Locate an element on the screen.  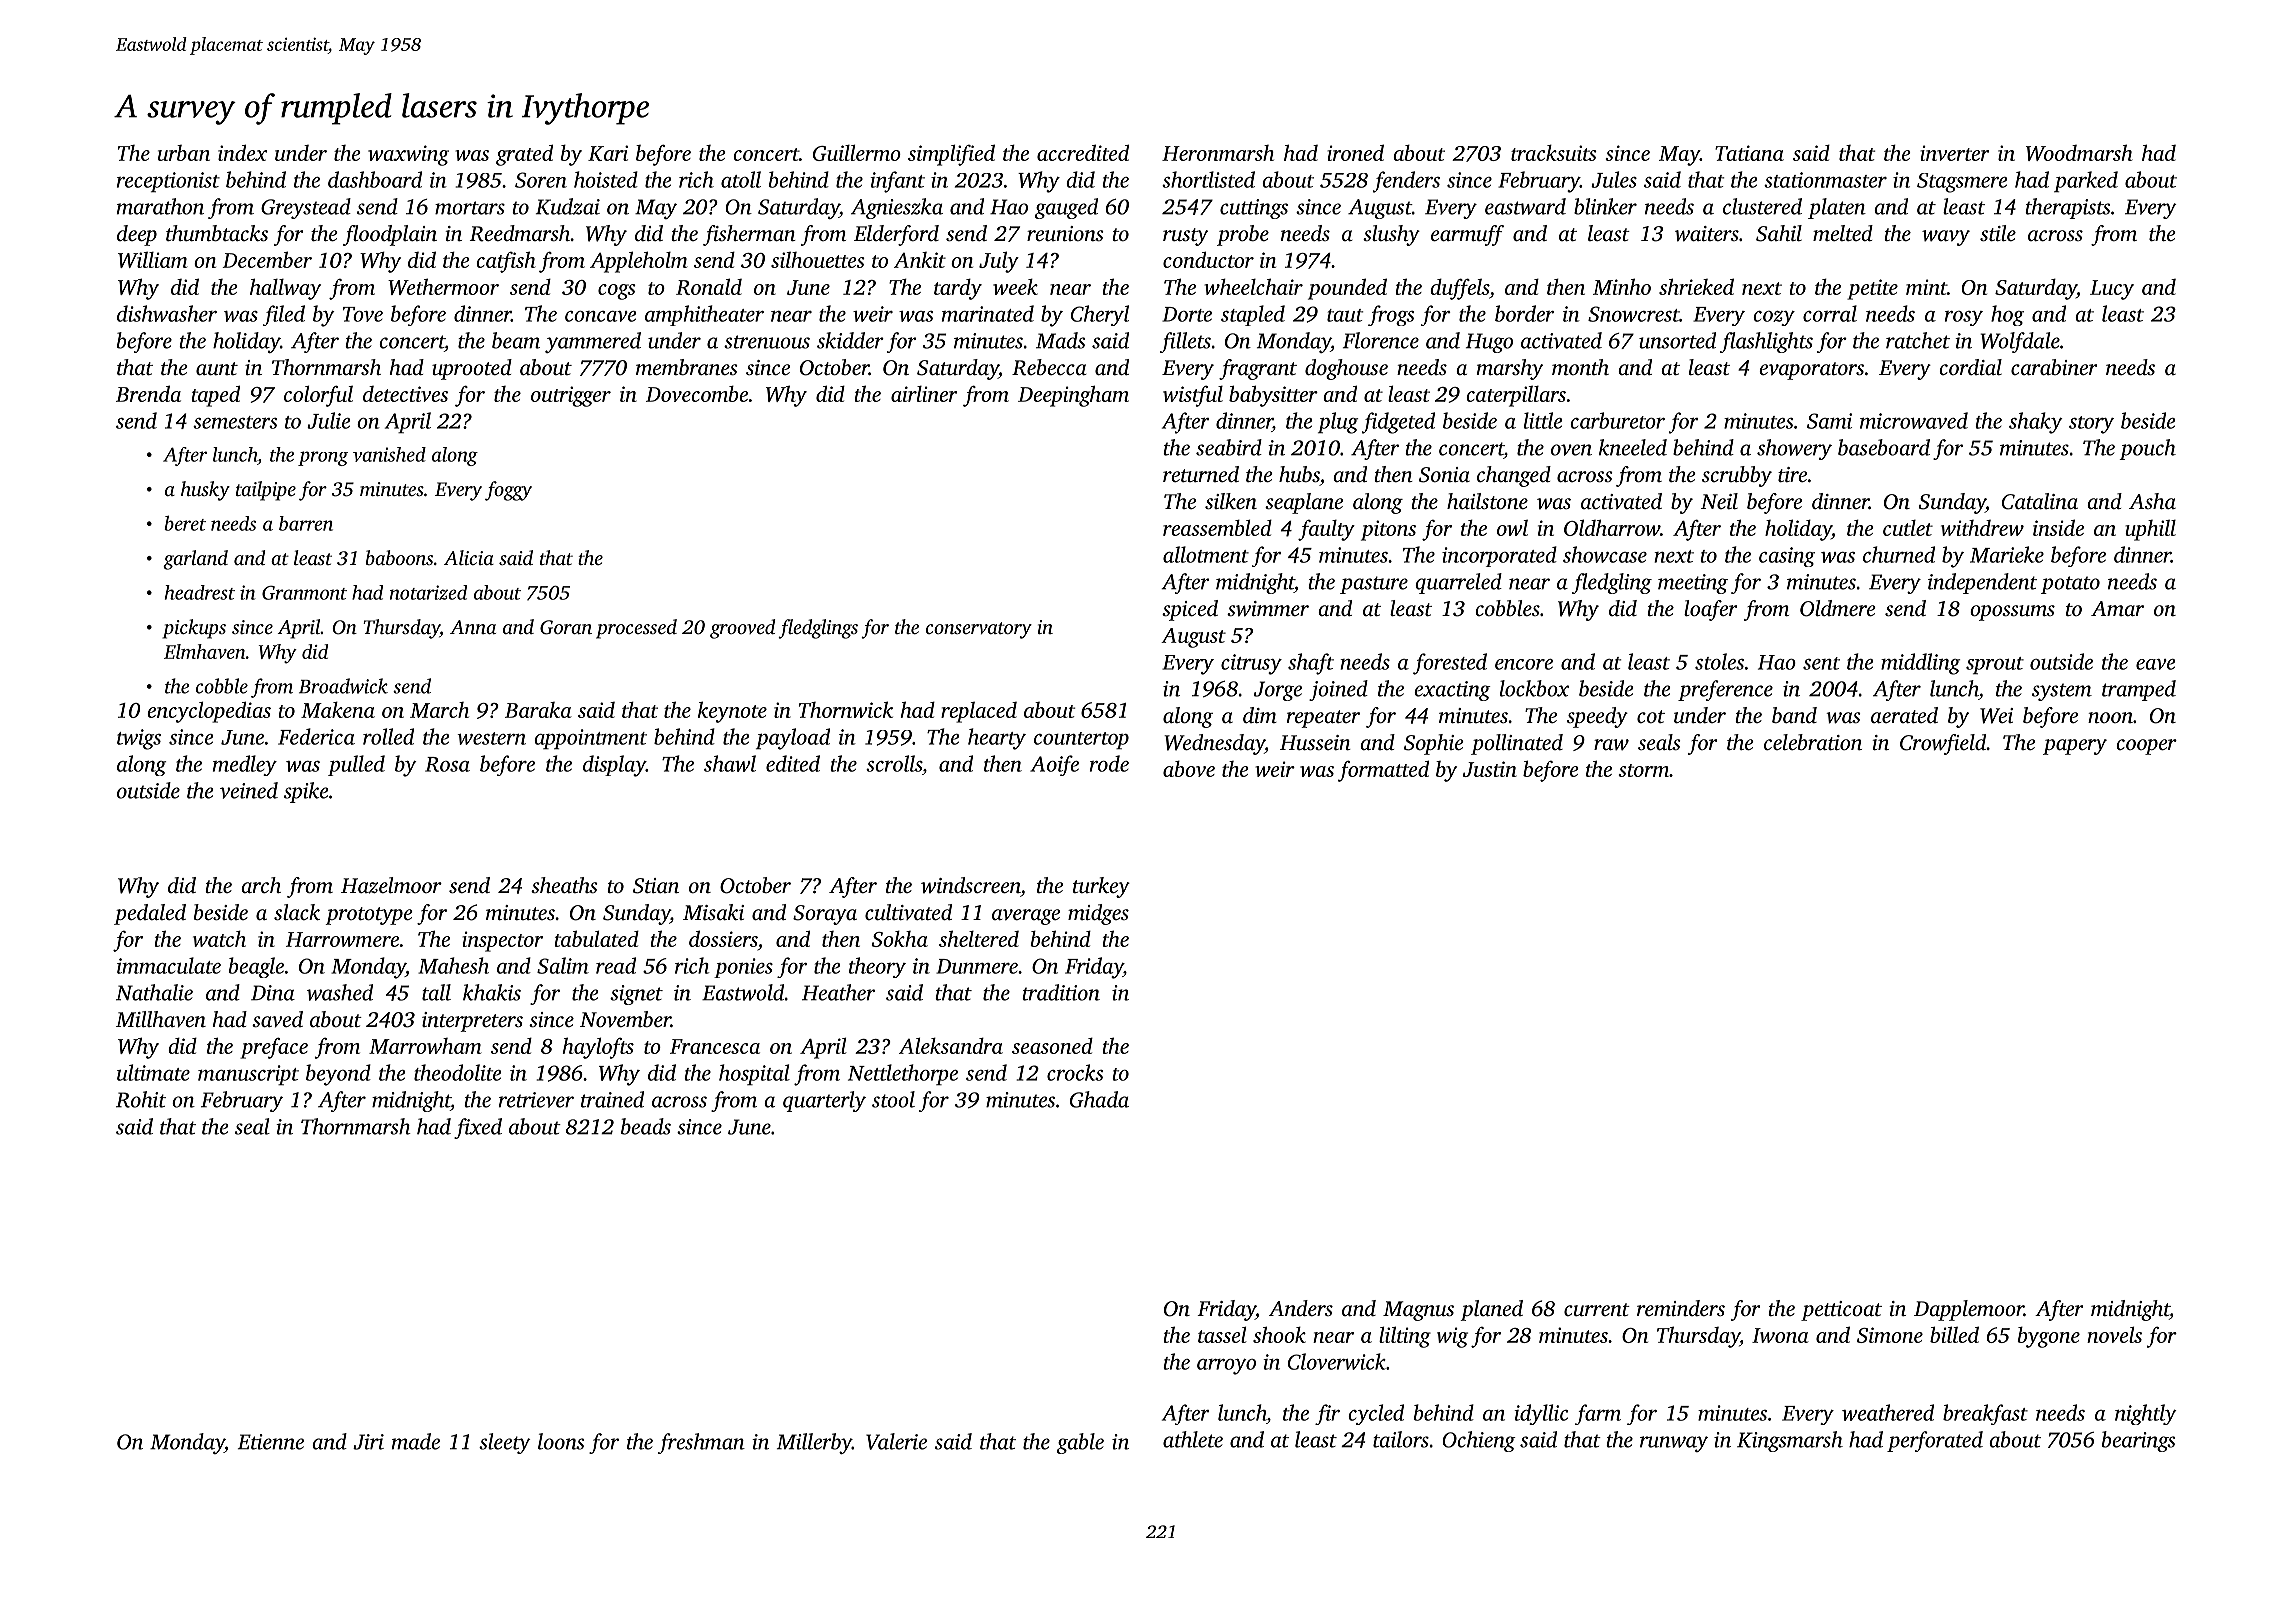
Woodmarsh is located at coordinates (2079, 152).
